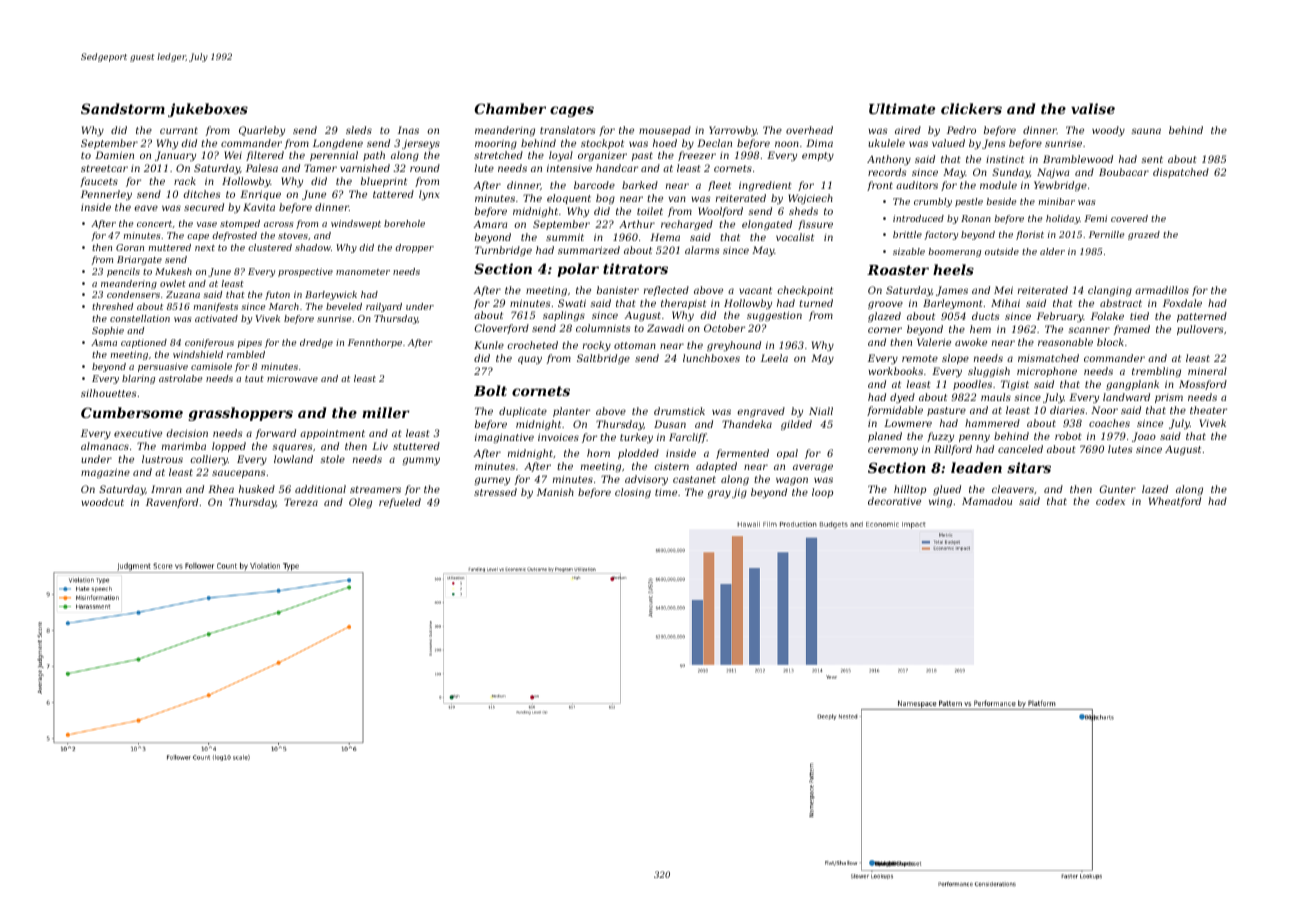  Describe the element at coordinates (902, 108) in the screenshot. I see `Ultimate` at that location.
